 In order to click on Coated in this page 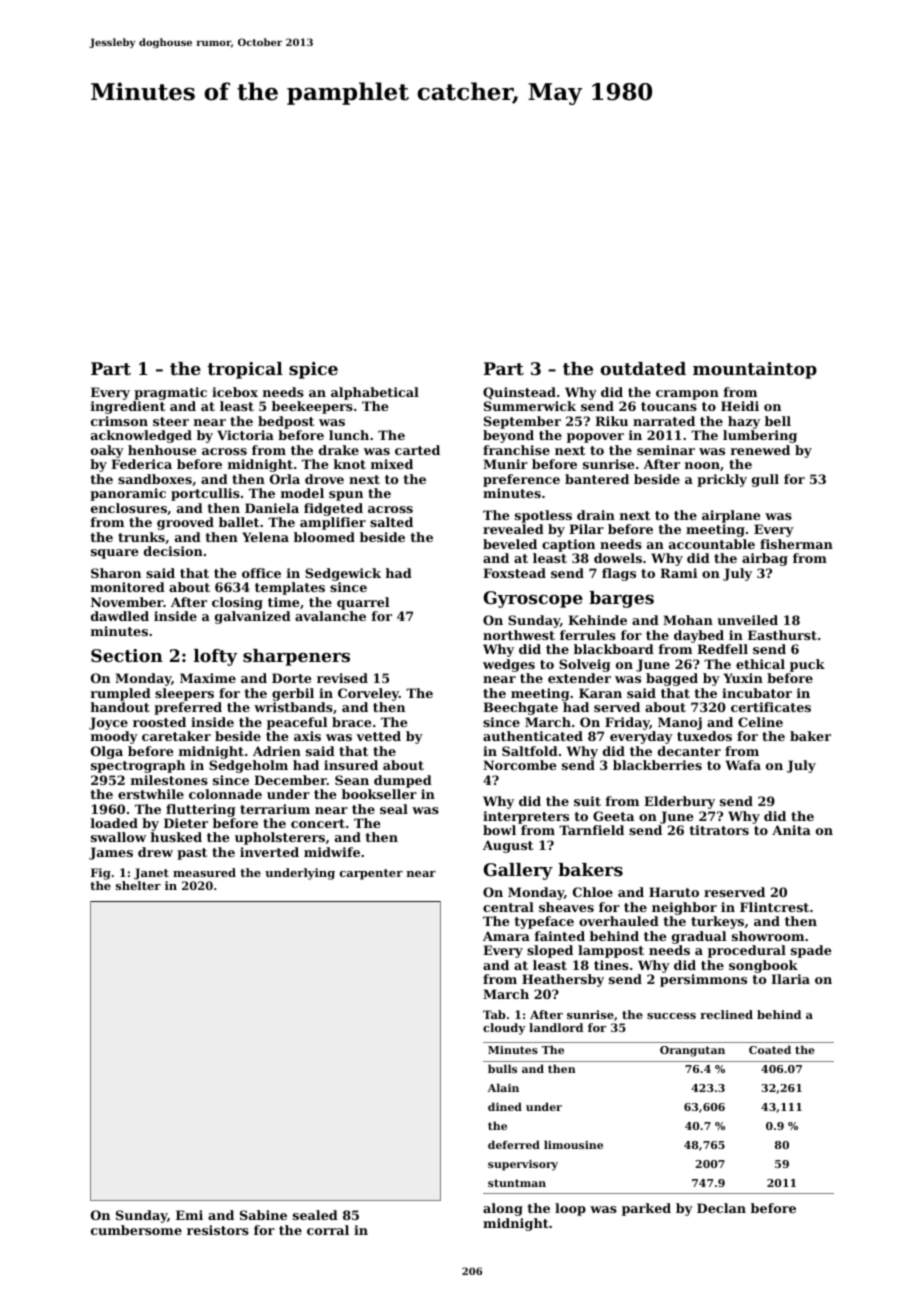, I will do `click(770, 1049)`.
